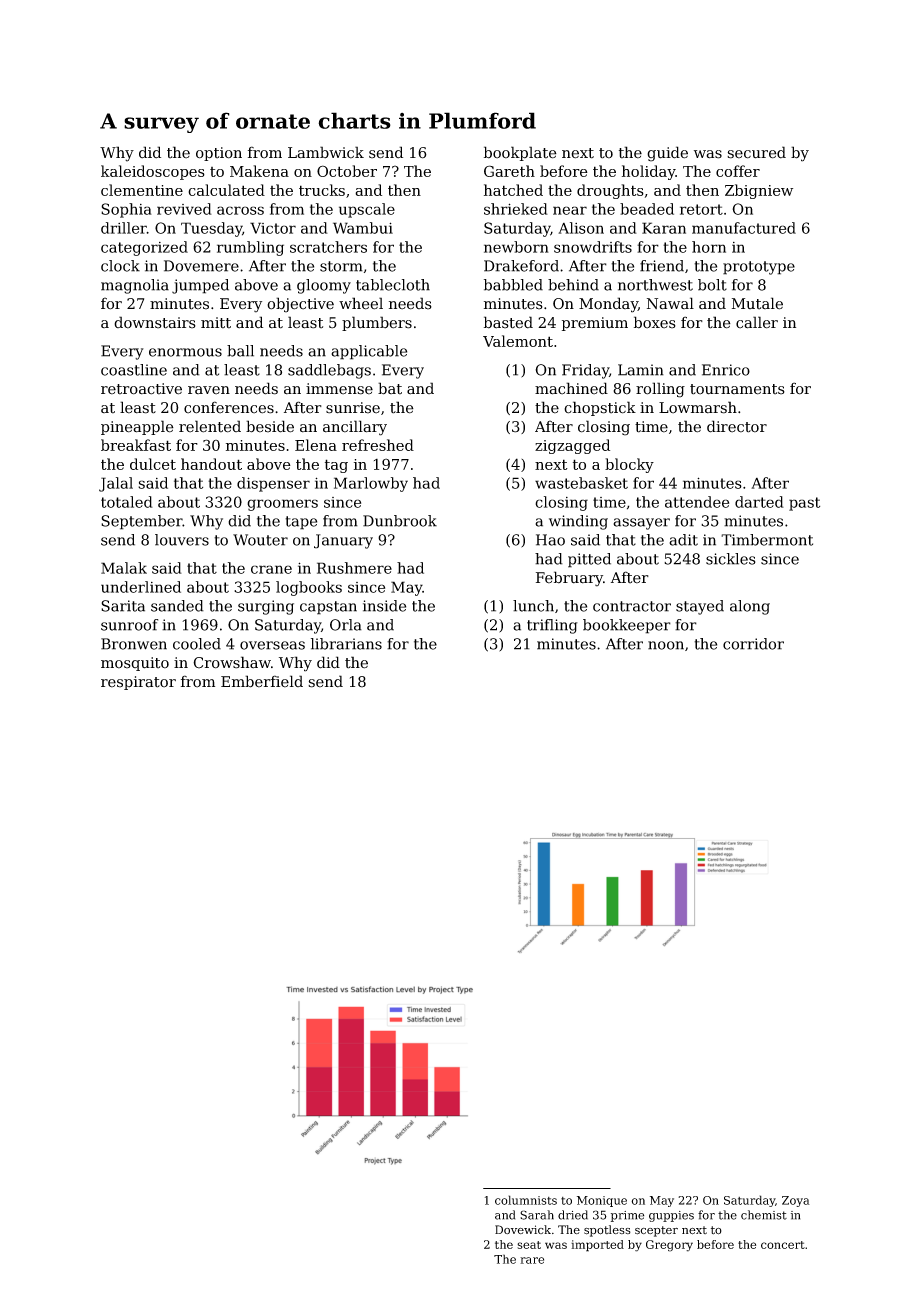 This screenshot has width=924, height=1308. What do you see at coordinates (537, 1215) in the screenshot?
I see `Sarah` at bounding box center [537, 1215].
